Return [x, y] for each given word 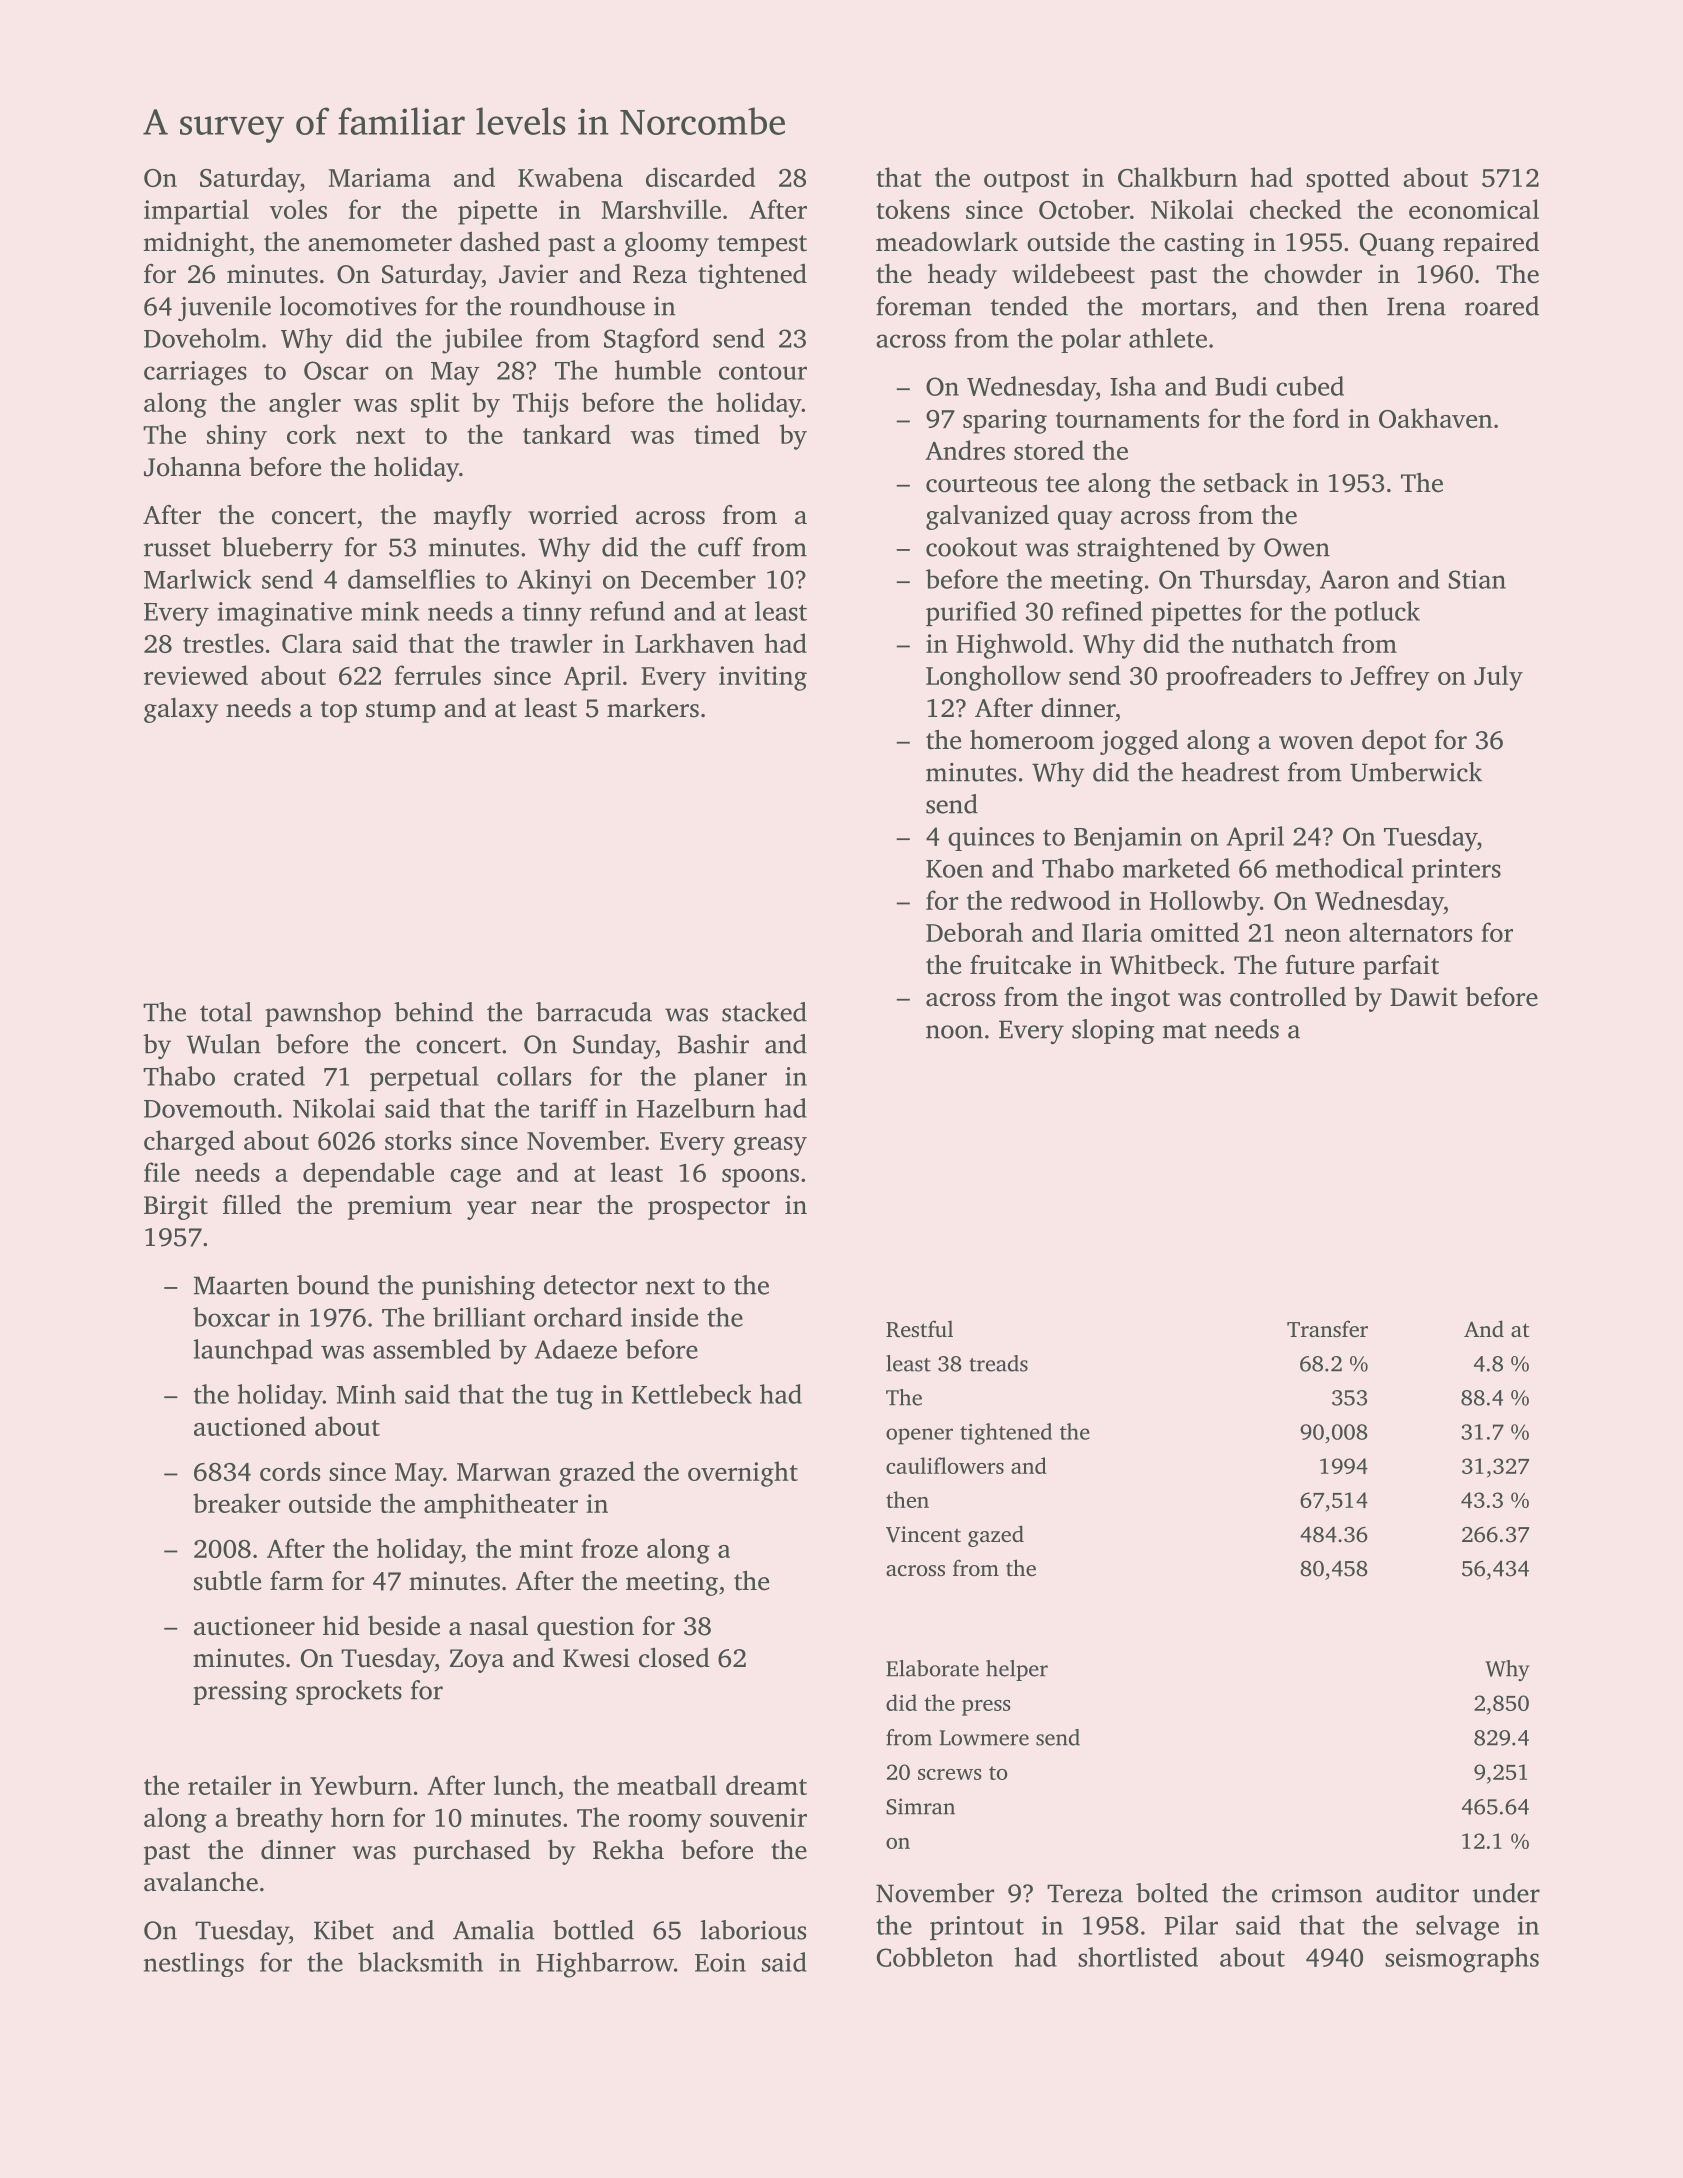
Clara [312, 643]
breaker [236, 1503]
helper [1017, 1670]
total [226, 1012]
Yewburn [361, 1785]
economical [1474, 209]
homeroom [1032, 740]
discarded [700, 177]
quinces [991, 839]
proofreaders [1238, 678]
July [1498, 678]
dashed [500, 242]
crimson [1317, 1893]
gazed [996, 1536]
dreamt [766, 1785]
